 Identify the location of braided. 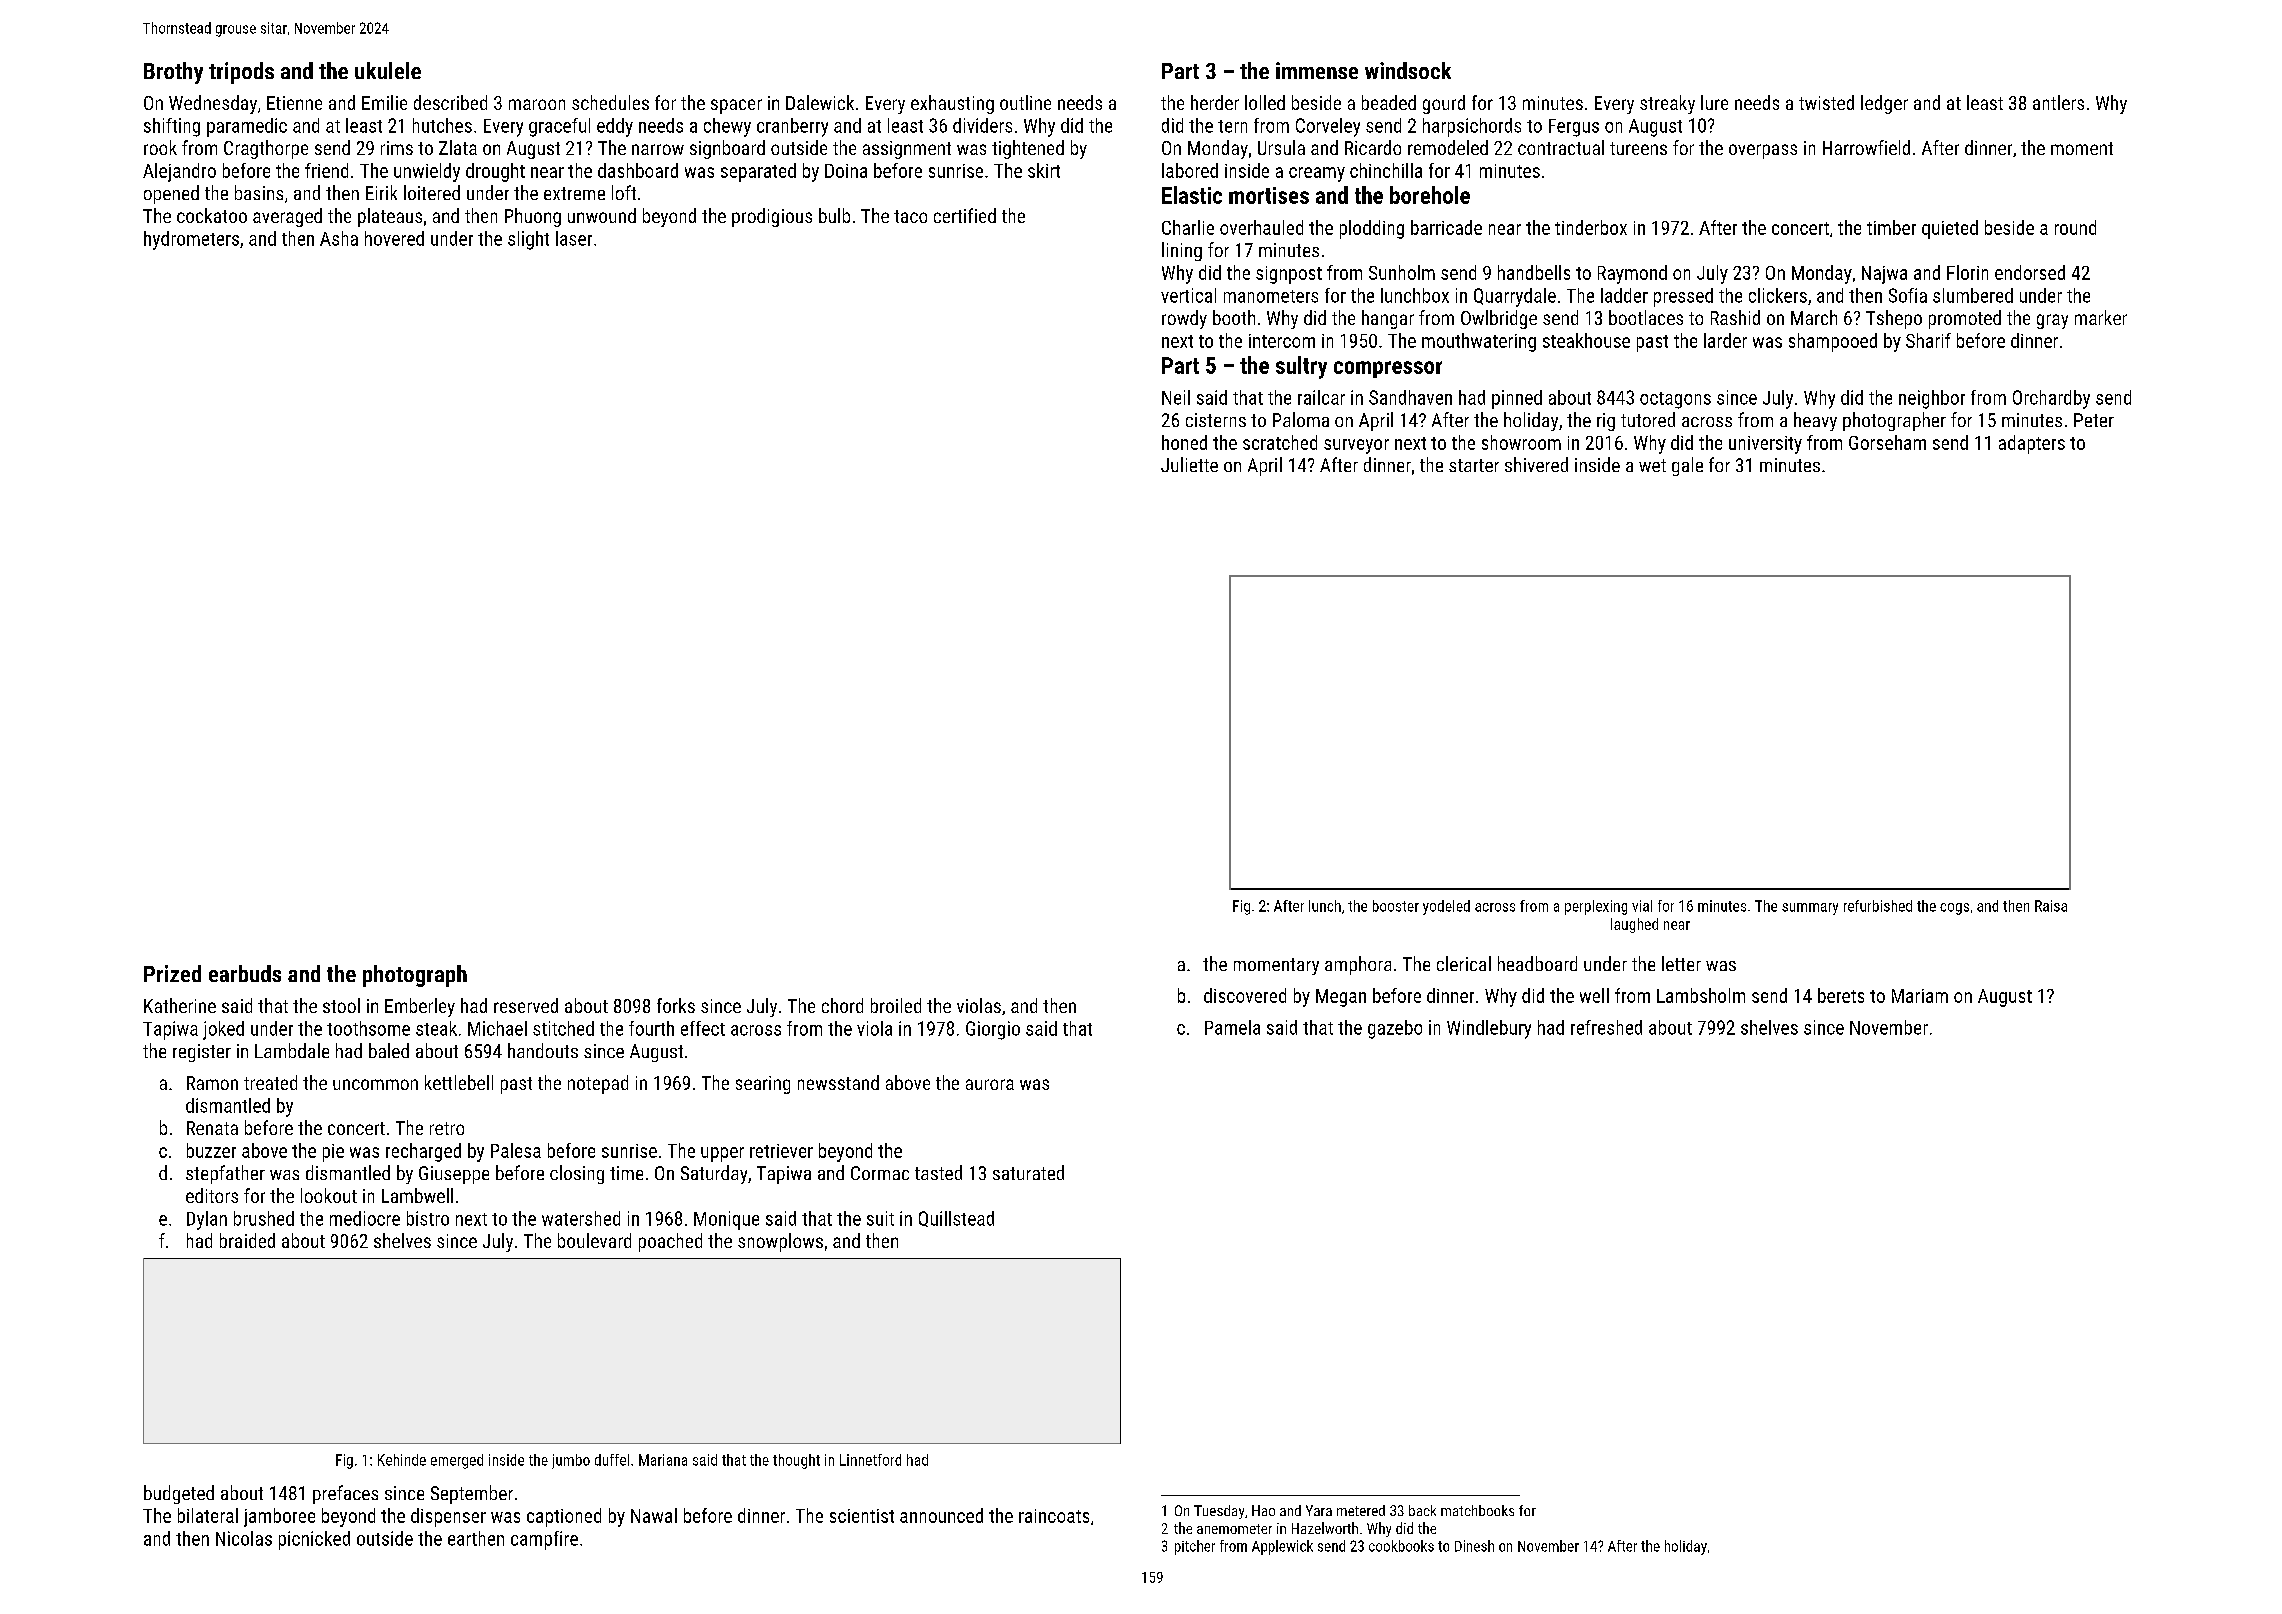
(247, 1240).
